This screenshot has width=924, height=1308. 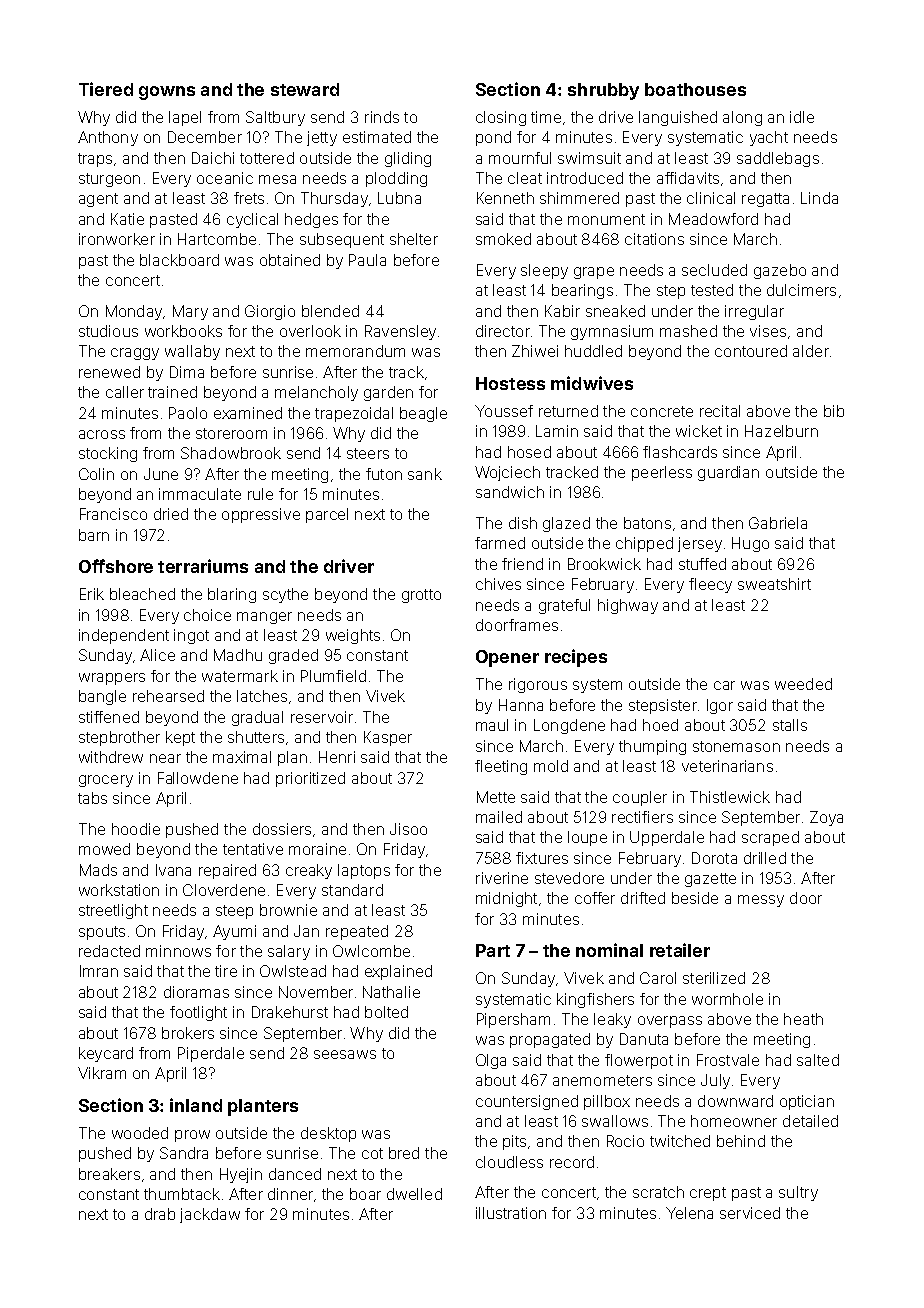 What do you see at coordinates (106, 89) in the screenshot?
I see `Tiered` at bounding box center [106, 89].
